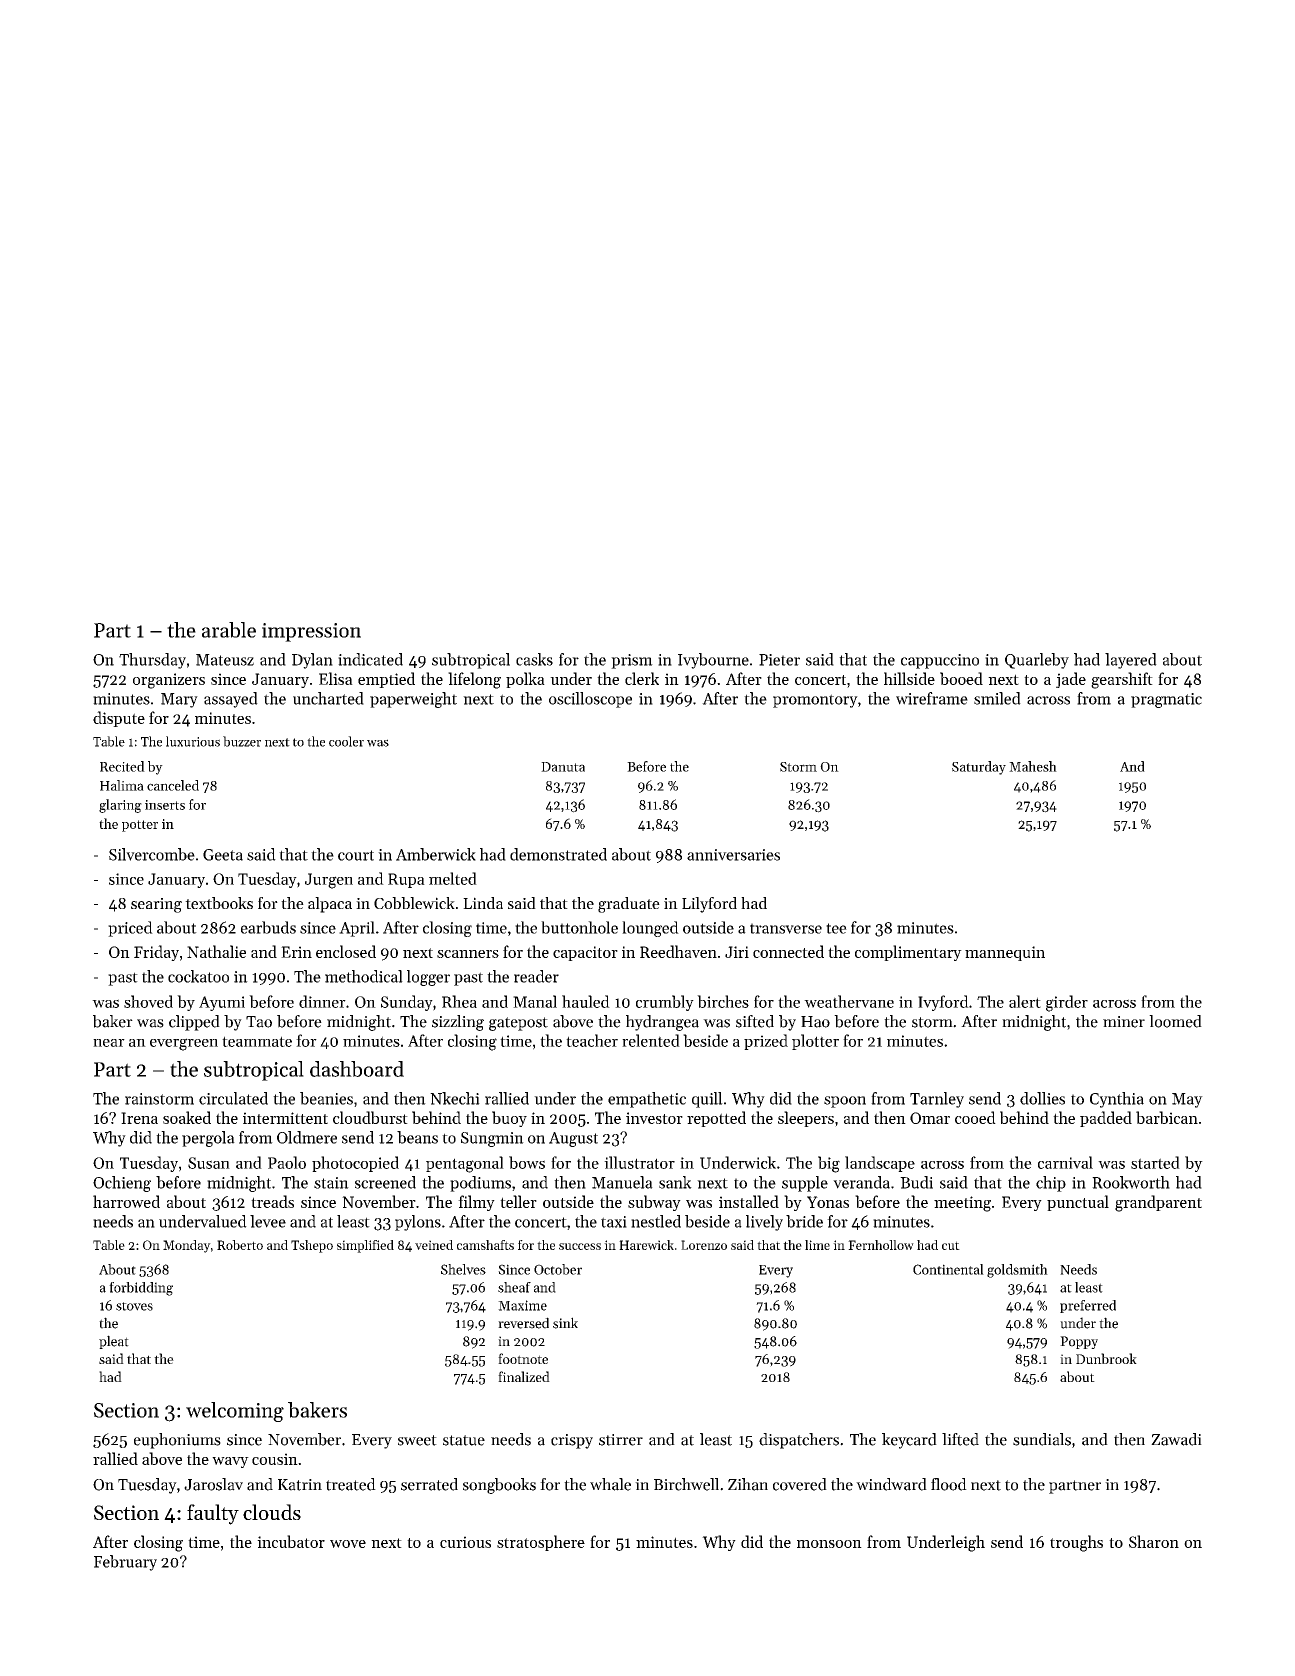  Describe the element at coordinates (125, 1563) in the screenshot. I see `February` at that location.
